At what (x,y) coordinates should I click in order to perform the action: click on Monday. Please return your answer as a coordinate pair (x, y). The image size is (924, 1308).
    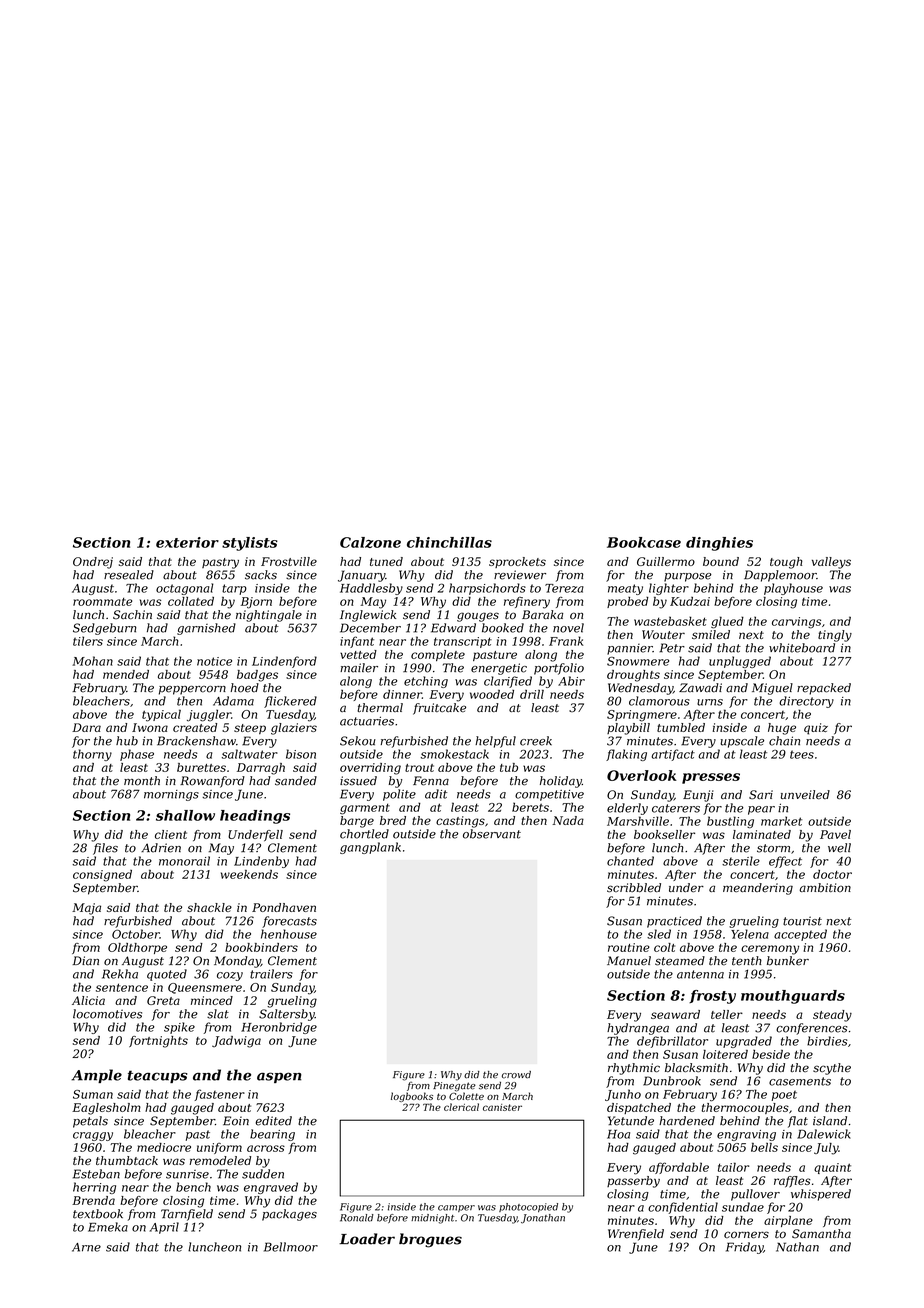
    Looking at the image, I should click on (237, 962).
